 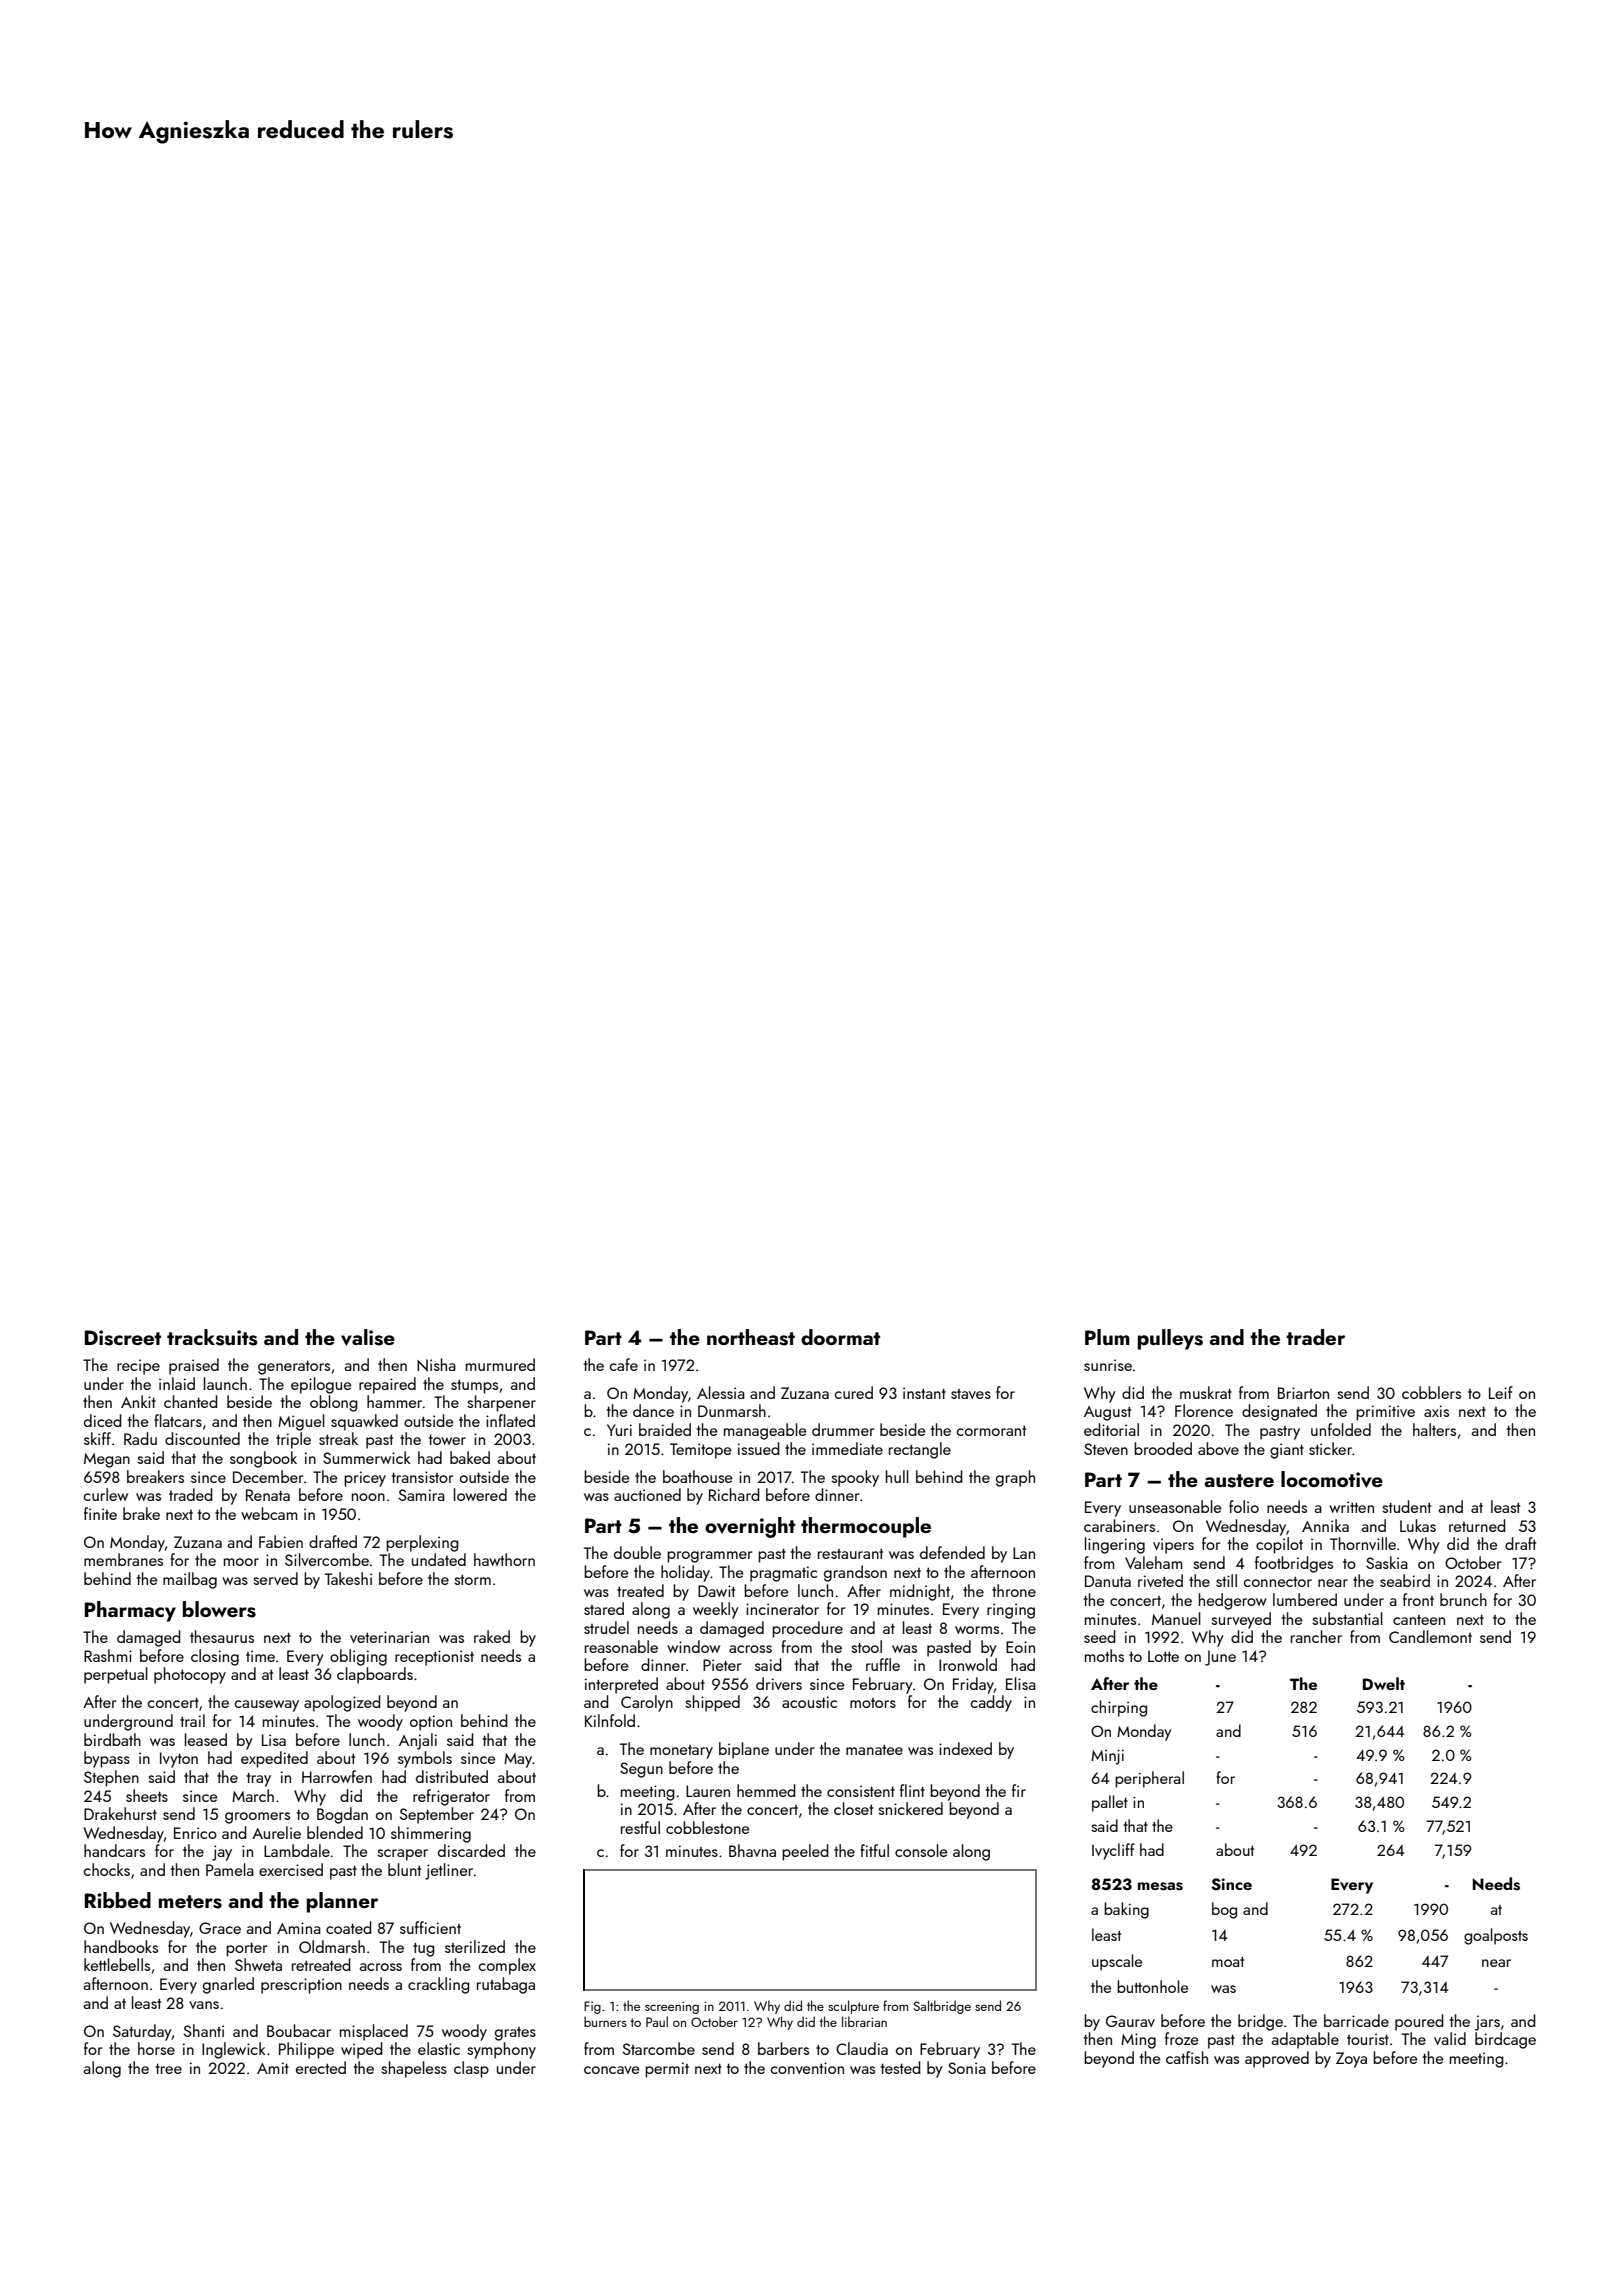 I want to click on surveyed, so click(x=1241, y=1620).
